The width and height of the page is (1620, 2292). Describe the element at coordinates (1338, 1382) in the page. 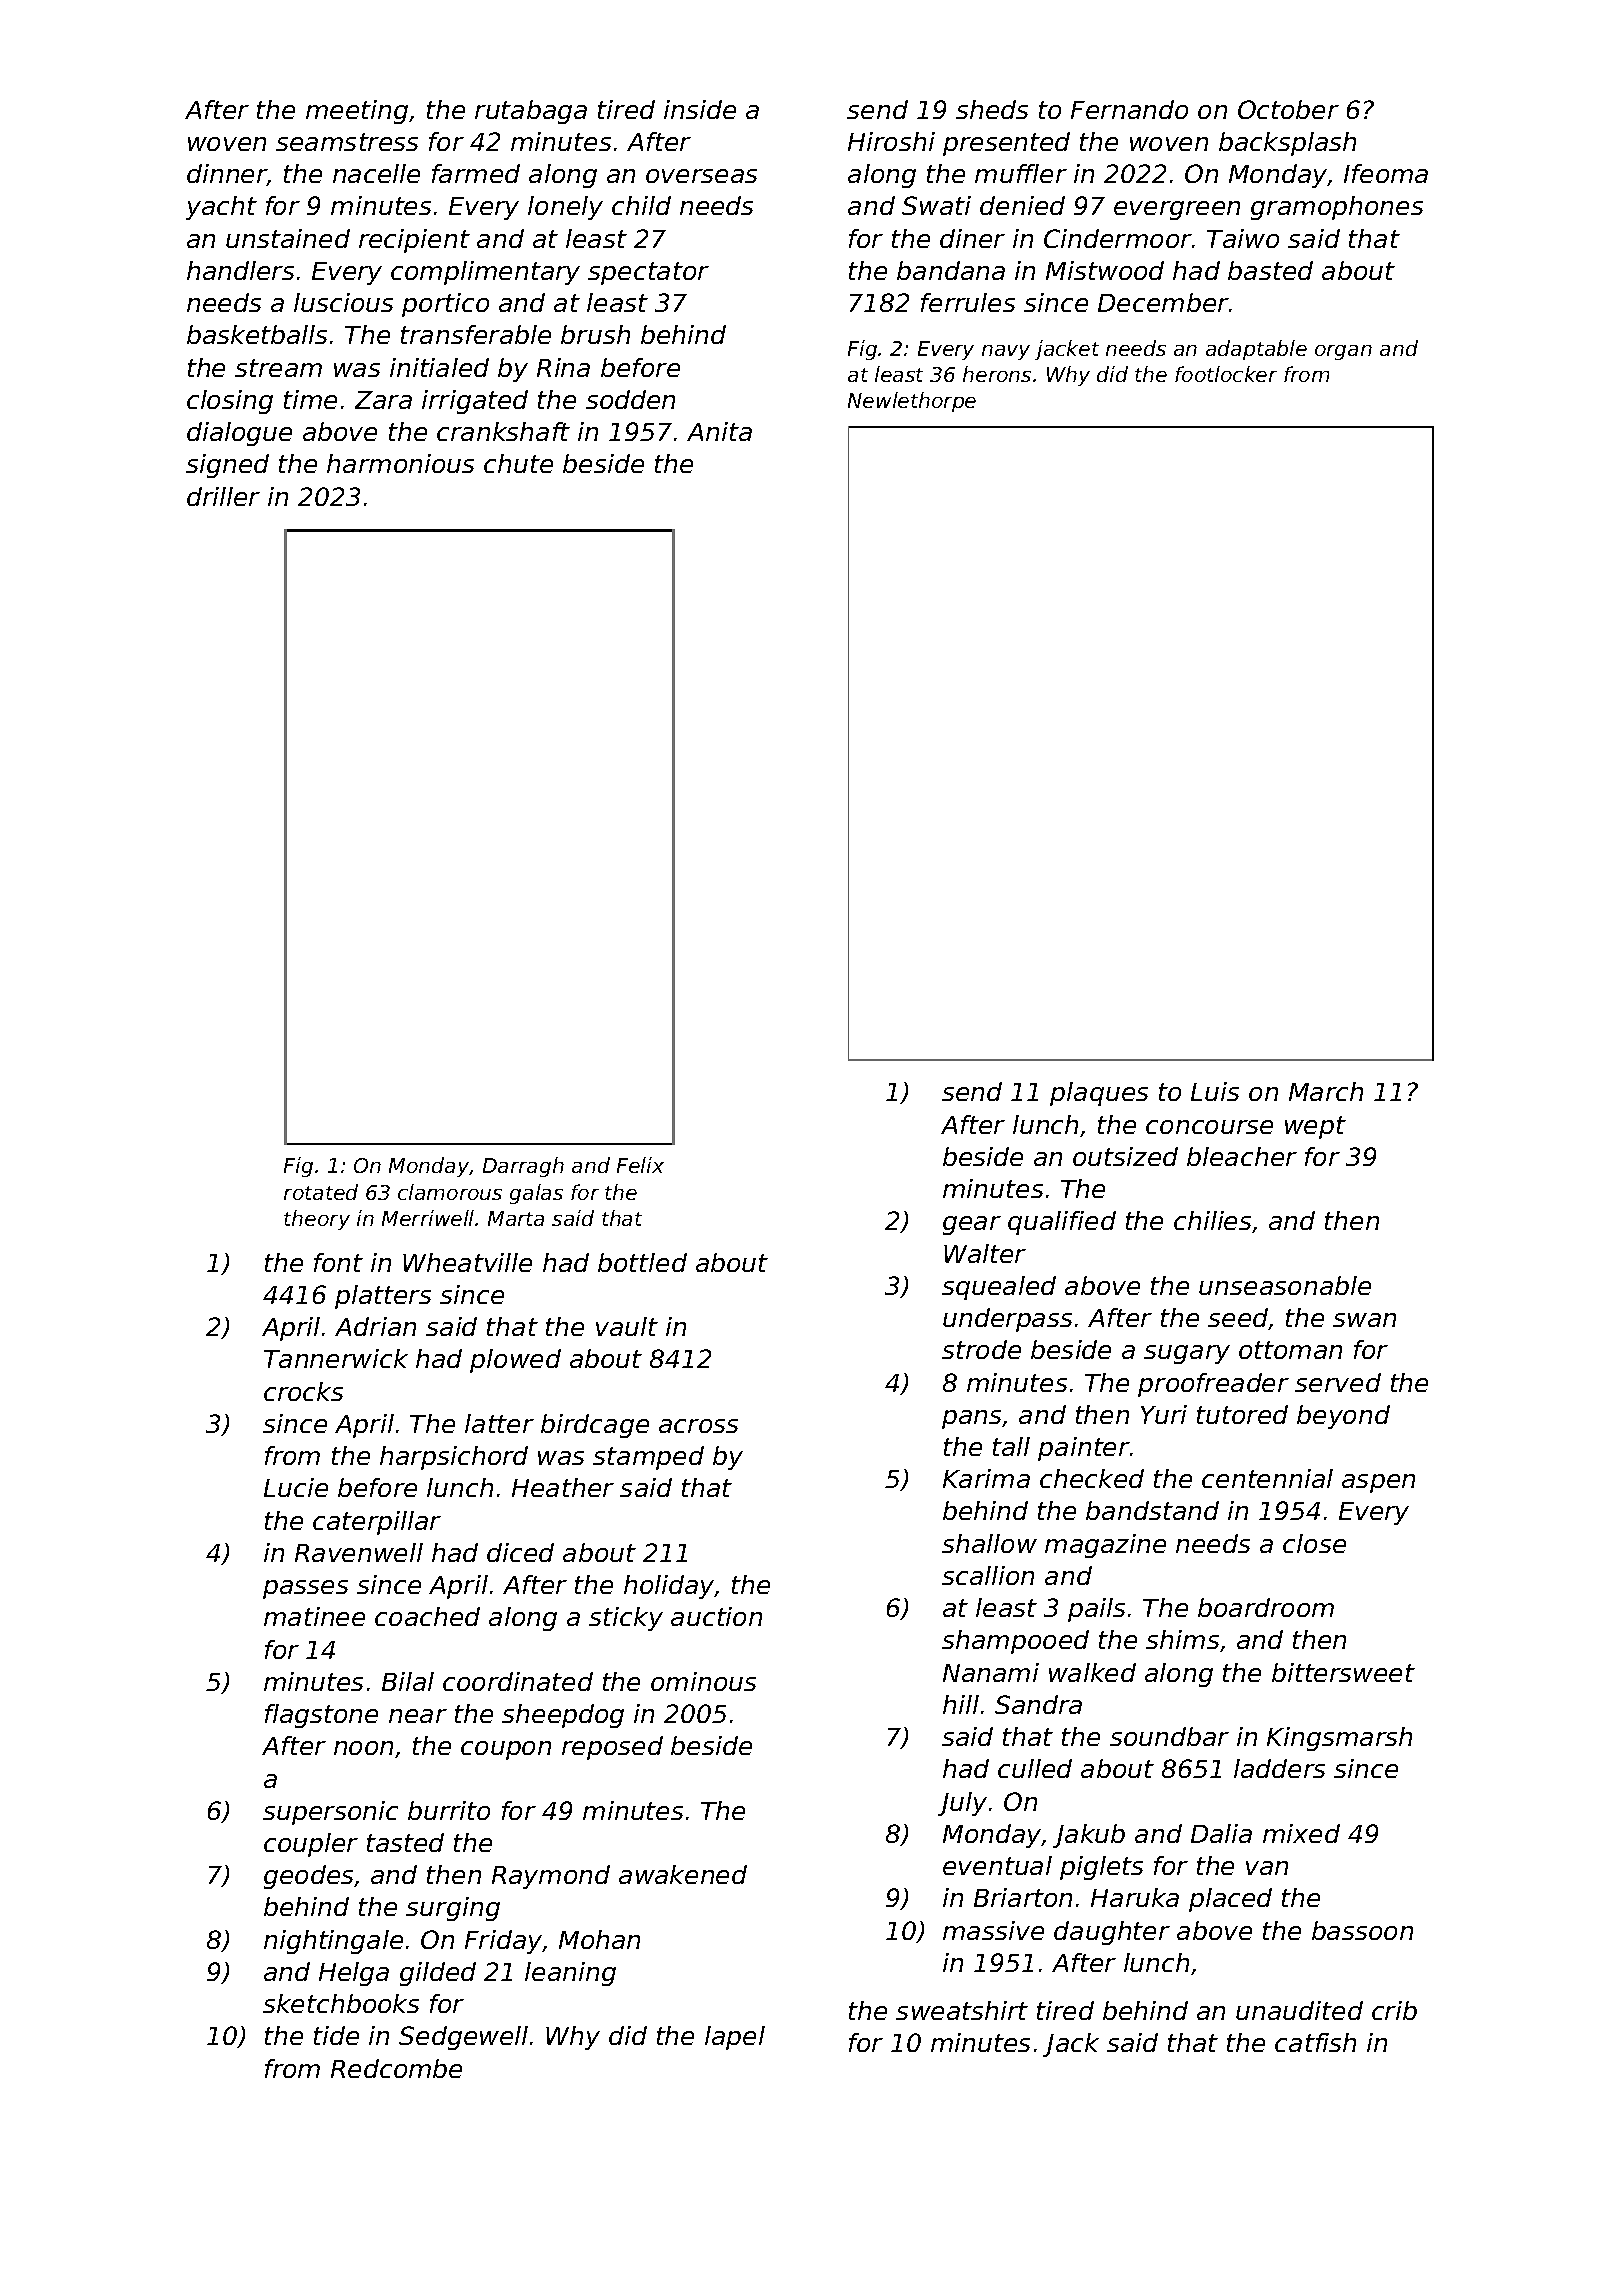

I see `served` at that location.
